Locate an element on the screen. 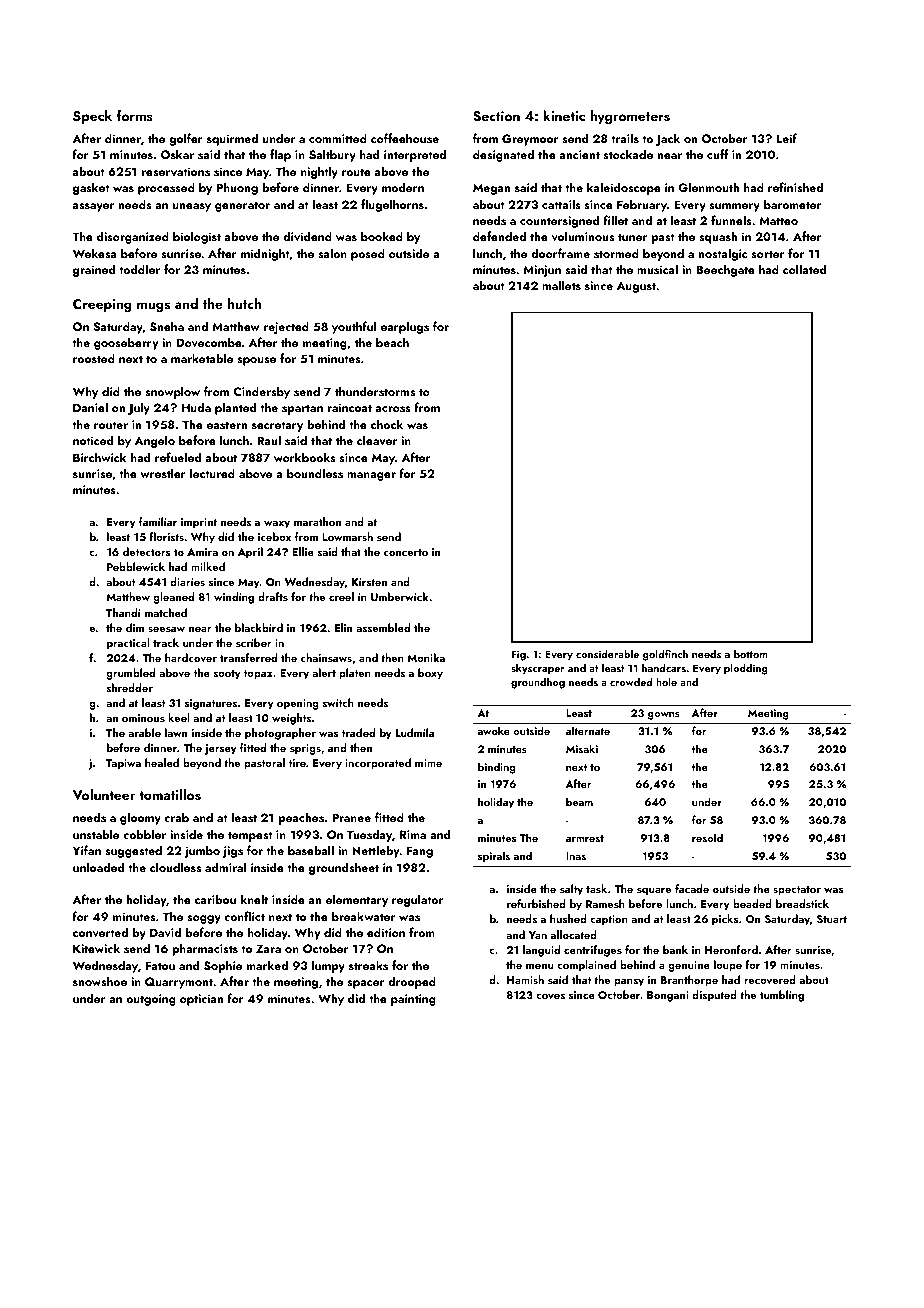 Image resolution: width=924 pixels, height=1308 pixels. photographer is located at coordinates (280, 734).
